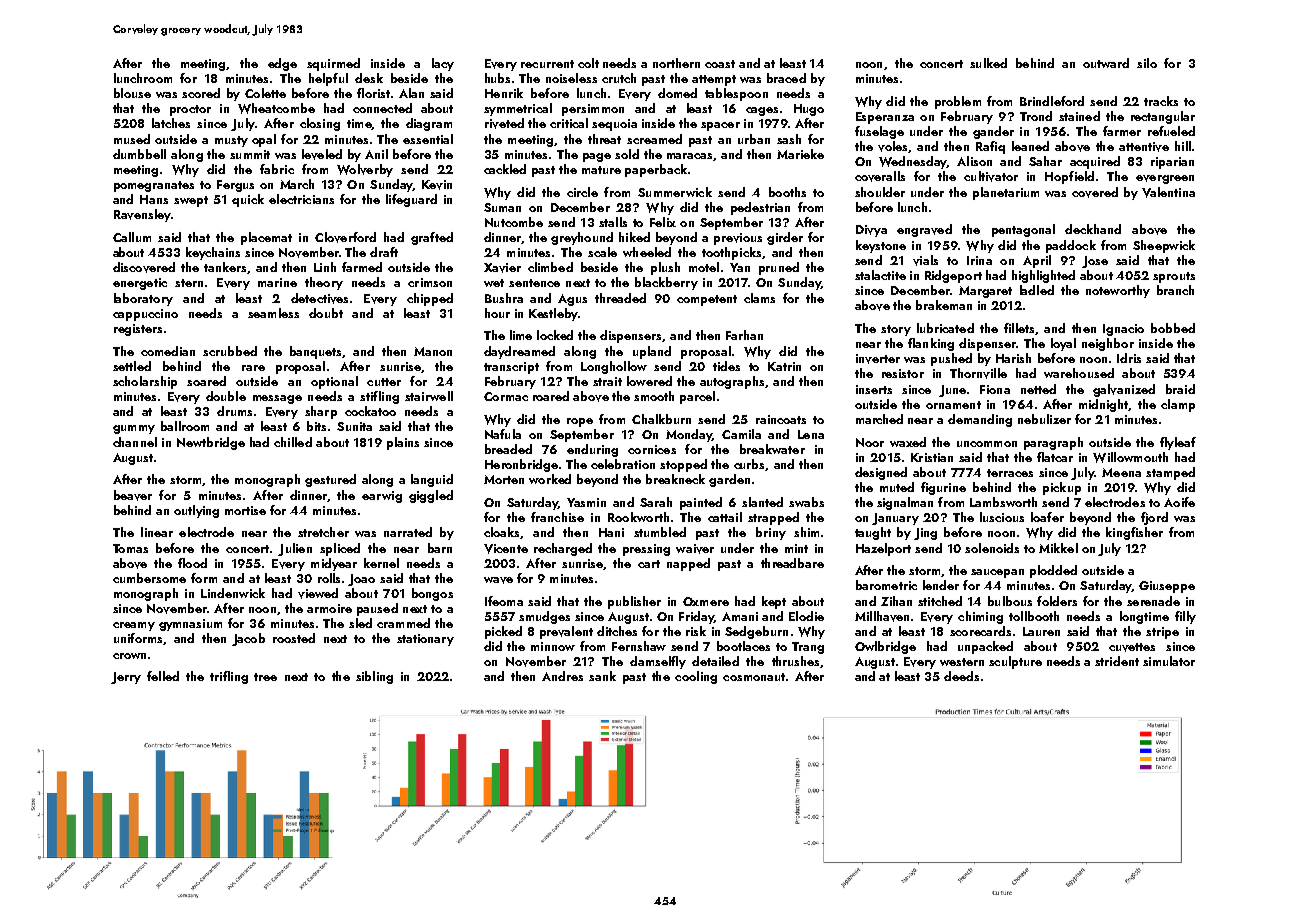 The height and width of the image is (924, 1308). Describe the element at coordinates (132, 93) in the image. I see `blouse` at that location.
